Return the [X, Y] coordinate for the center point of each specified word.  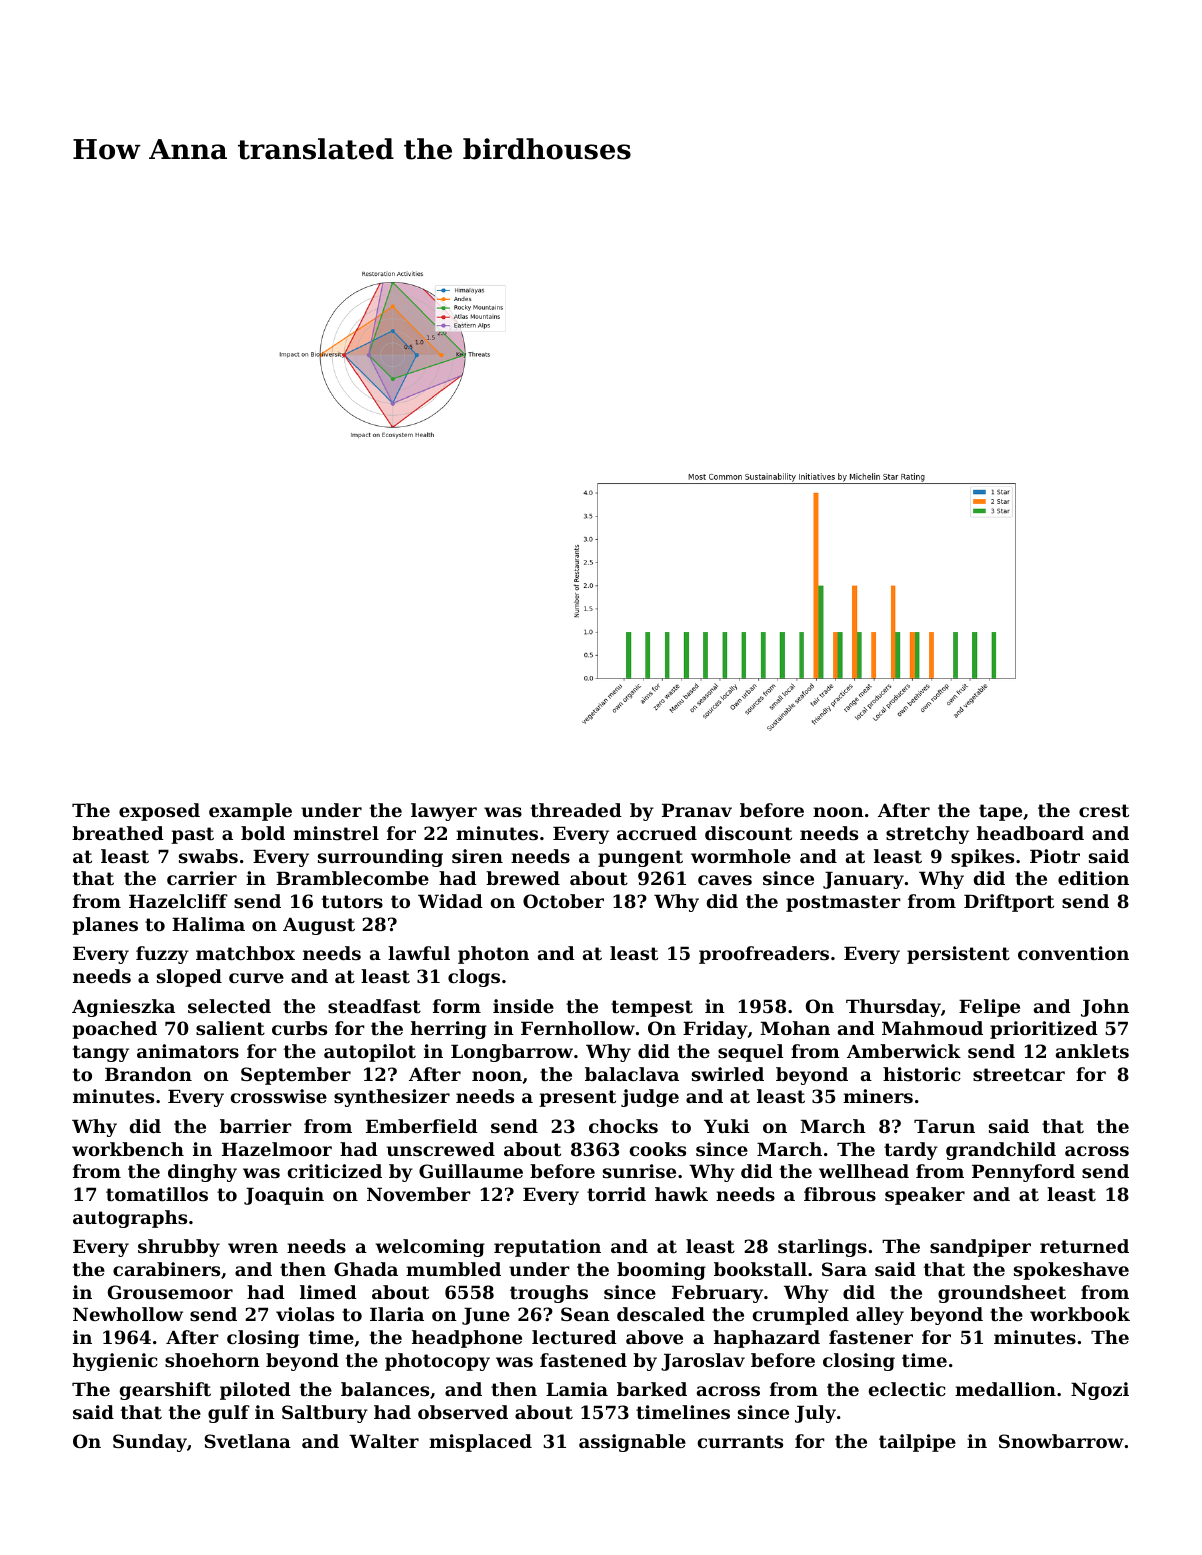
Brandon [148, 1074]
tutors [352, 901]
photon [493, 955]
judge [650, 1098]
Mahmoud [932, 1028]
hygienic [115, 1362]
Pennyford [1023, 1173]
